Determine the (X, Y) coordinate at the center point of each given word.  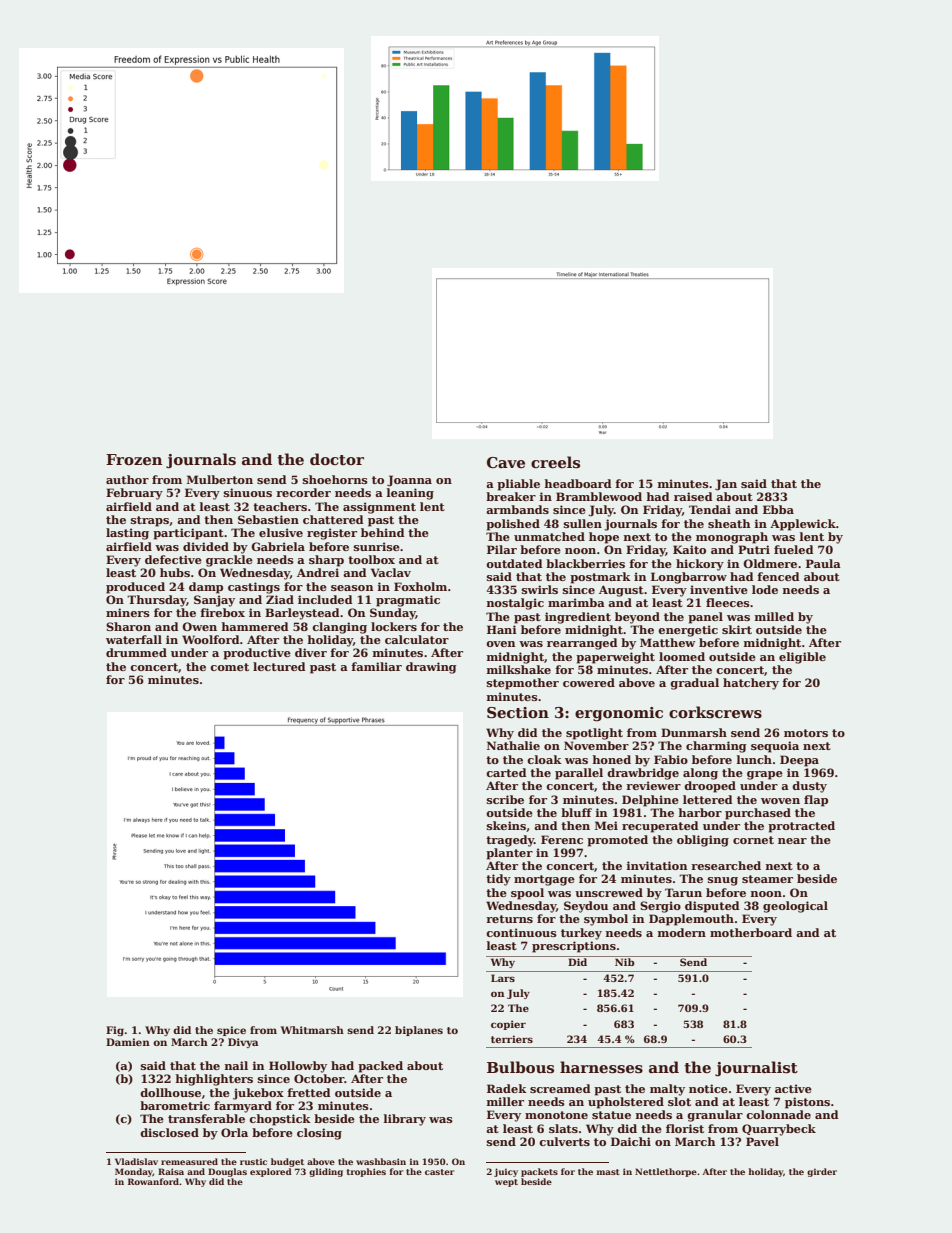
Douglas (227, 1172)
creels (555, 462)
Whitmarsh (312, 1030)
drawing (431, 668)
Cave (506, 462)
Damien (128, 1042)
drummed (136, 652)
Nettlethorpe (666, 1172)
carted (506, 772)
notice (708, 1088)
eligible (802, 658)
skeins (506, 825)
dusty (809, 787)
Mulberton (220, 479)
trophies (366, 1172)
